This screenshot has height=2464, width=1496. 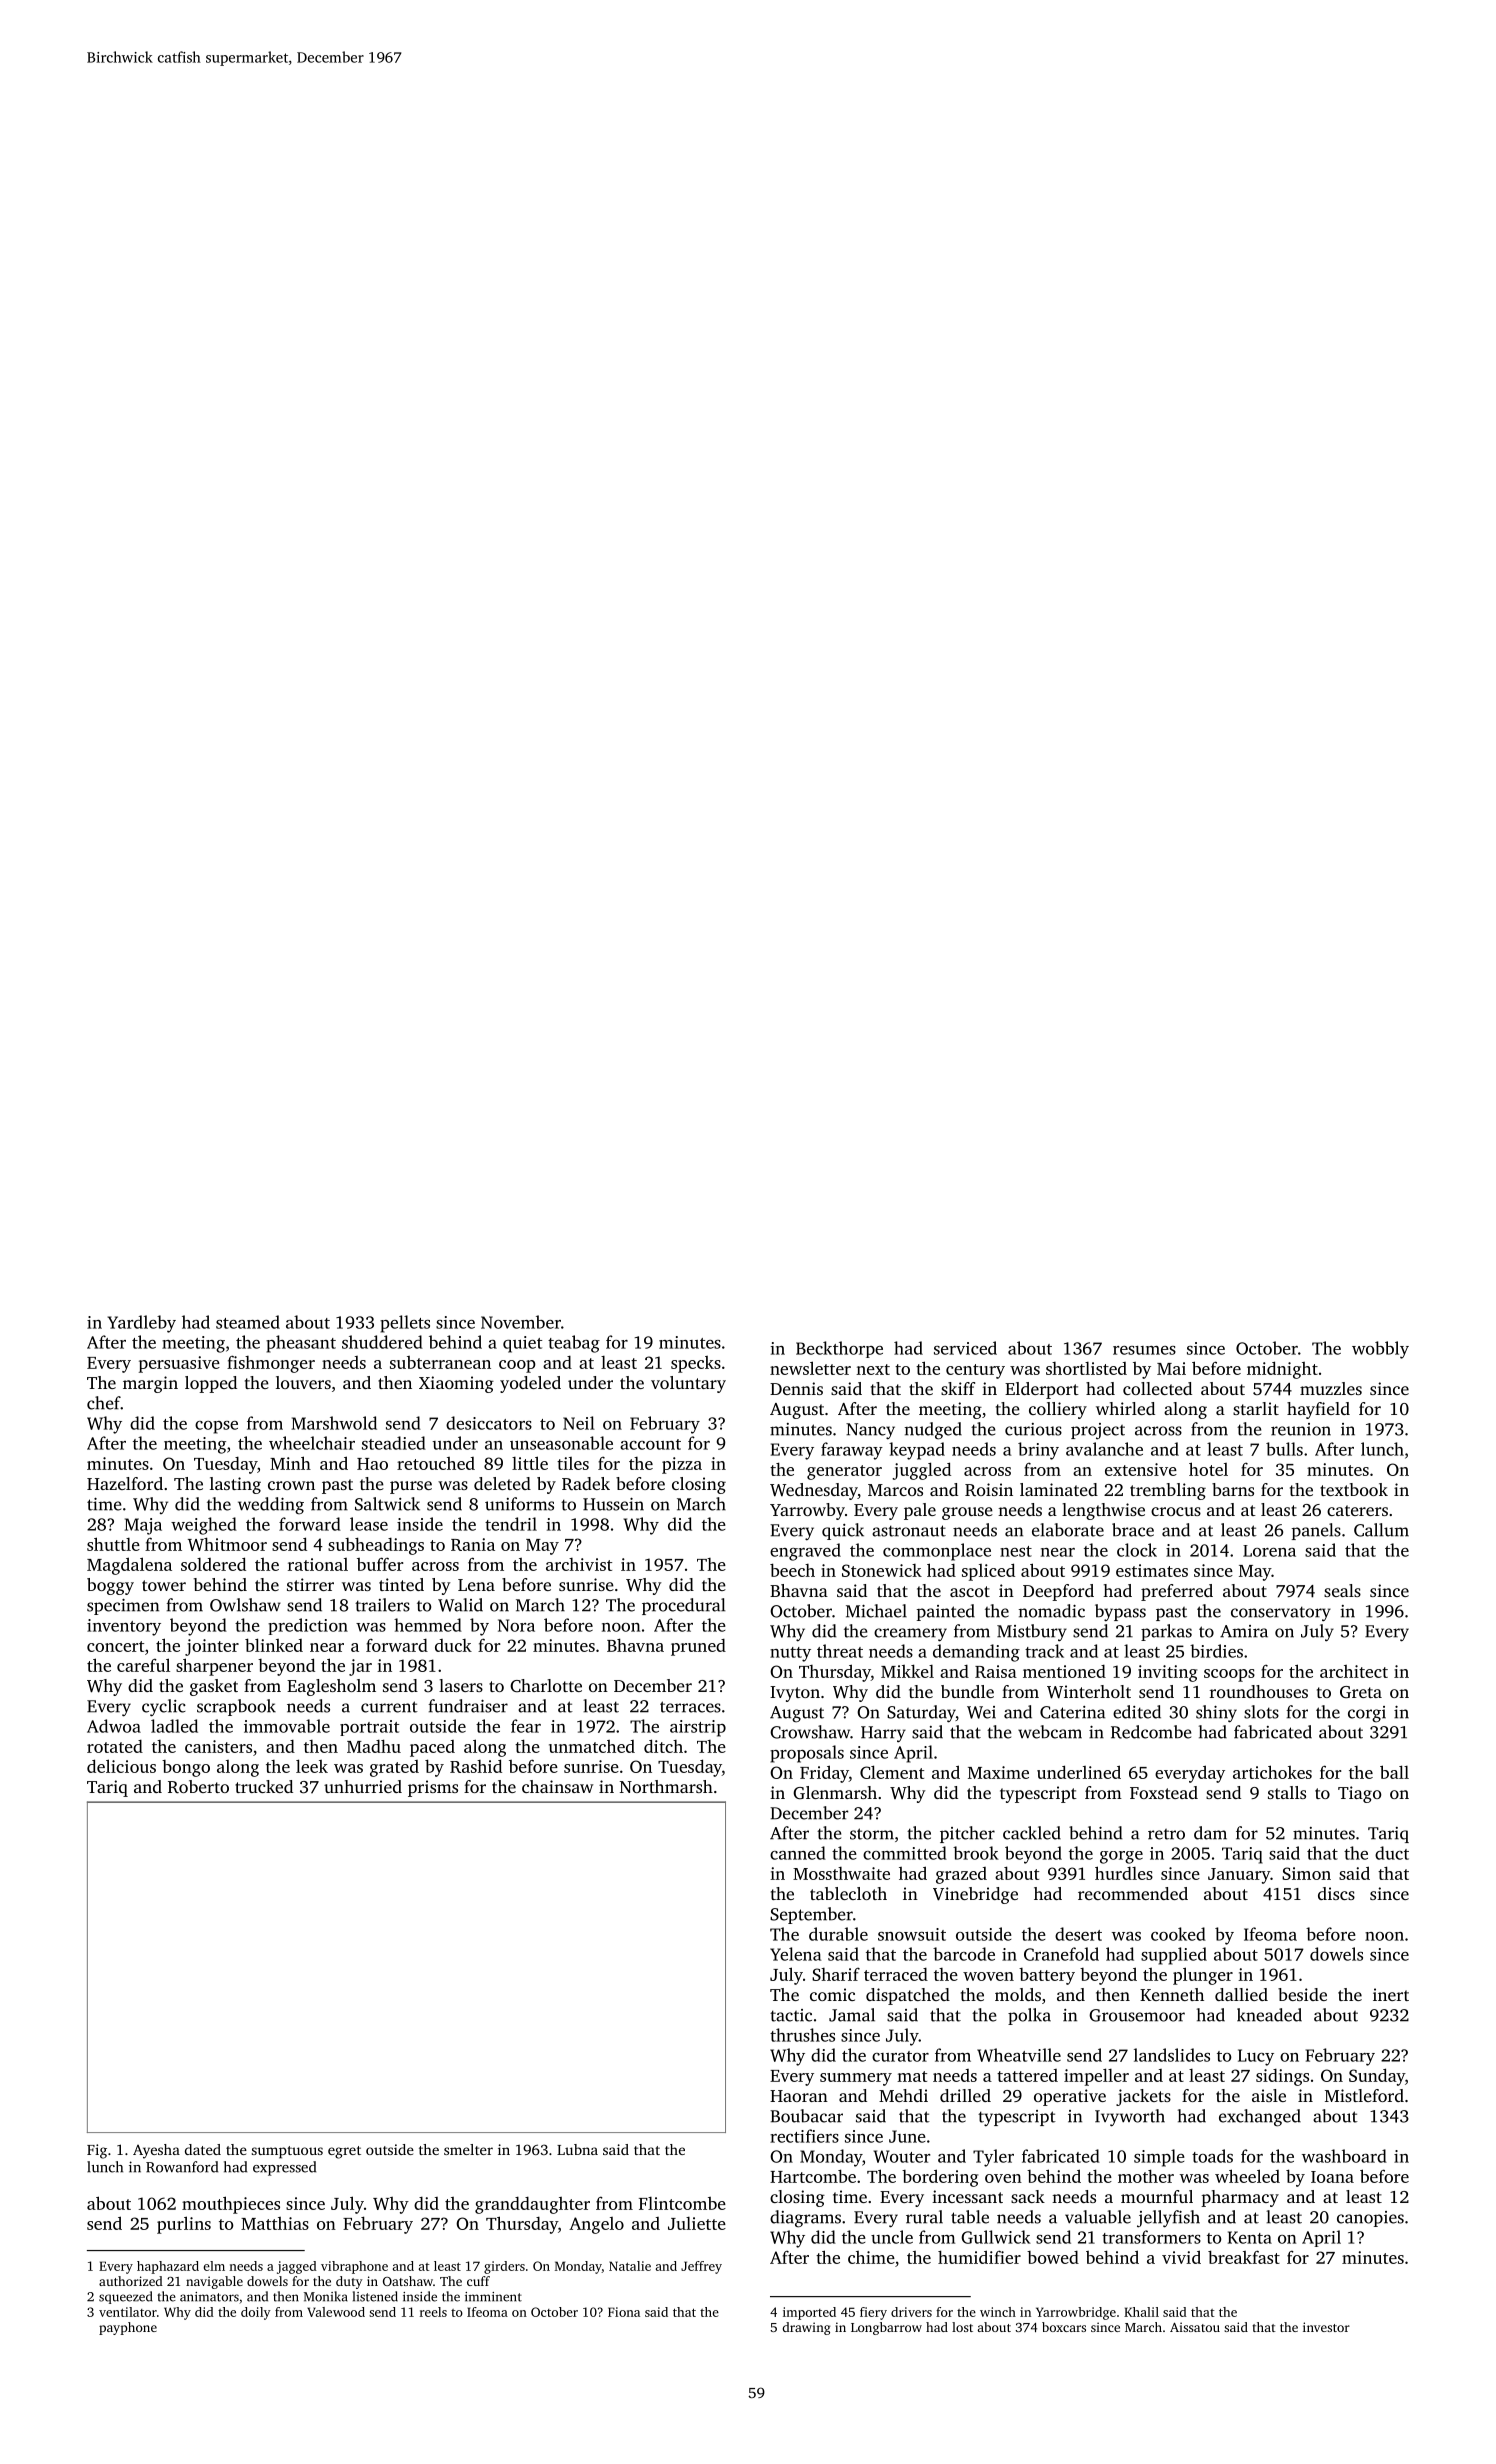 What do you see at coordinates (1331, 1388) in the screenshot?
I see `muzzles` at bounding box center [1331, 1388].
